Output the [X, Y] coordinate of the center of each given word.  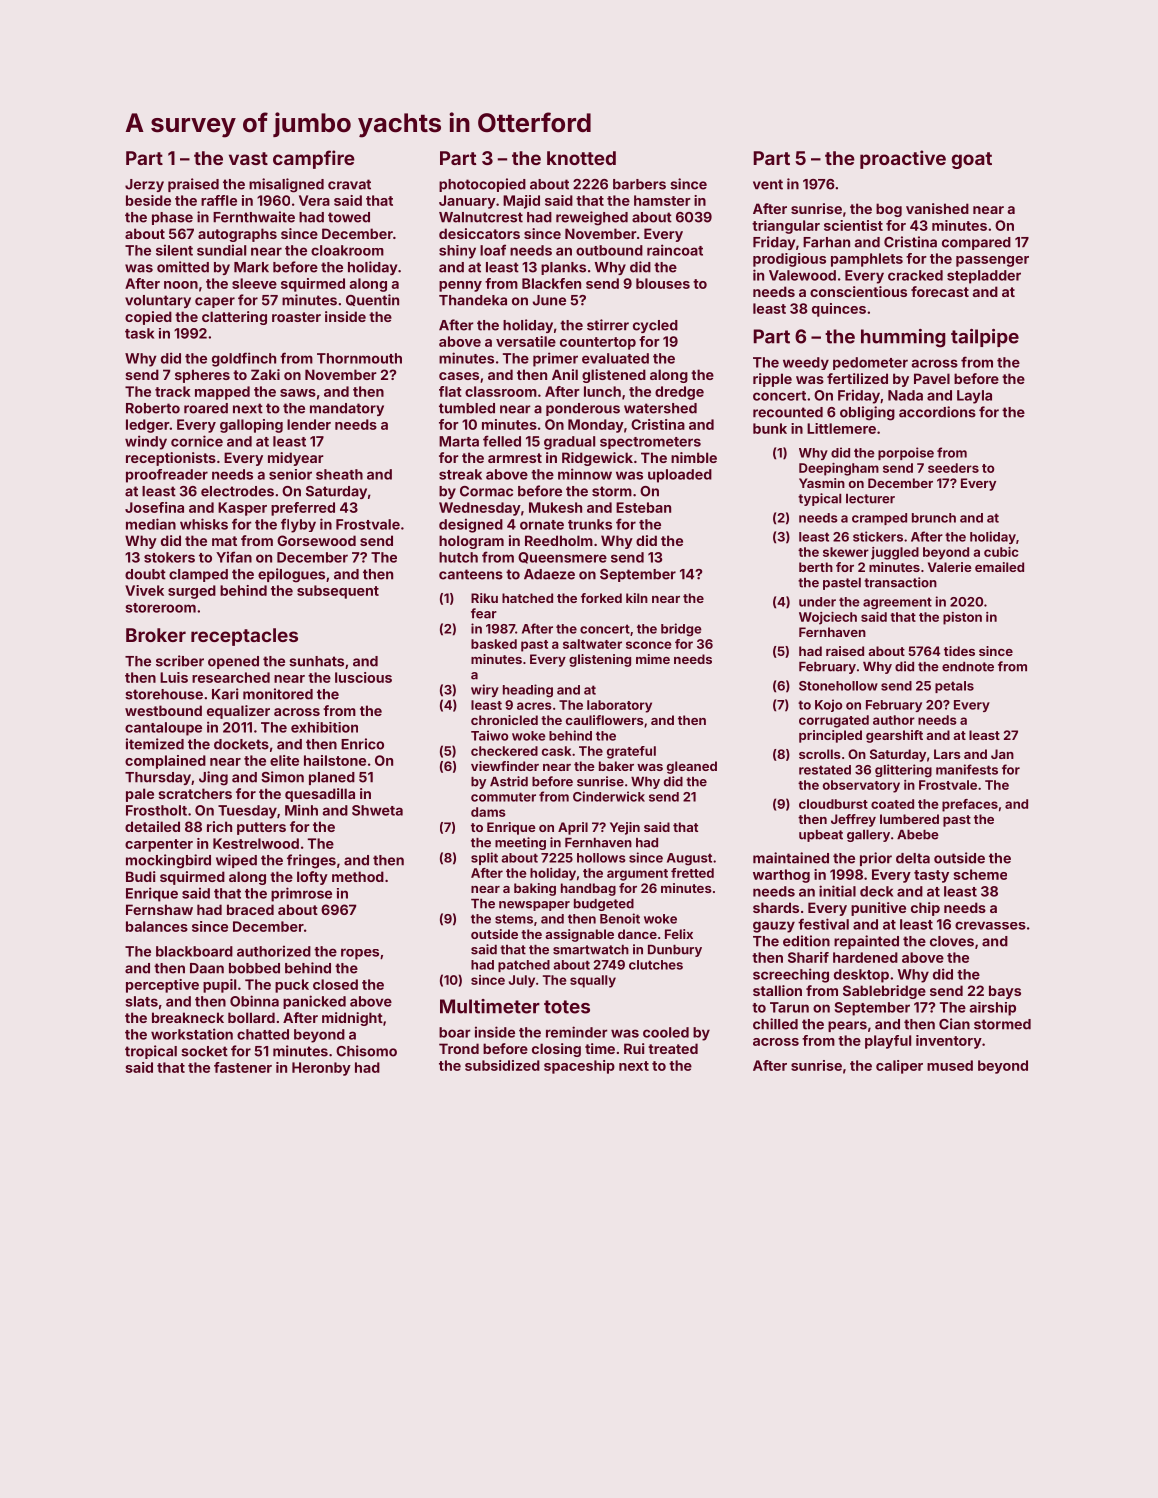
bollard [251, 1017]
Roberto [153, 408]
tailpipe [985, 338]
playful [888, 1042]
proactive [903, 159]
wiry [485, 690]
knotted [581, 158]
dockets [241, 744]
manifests [967, 769]
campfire [314, 159]
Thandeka [473, 300]
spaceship [579, 1067]
